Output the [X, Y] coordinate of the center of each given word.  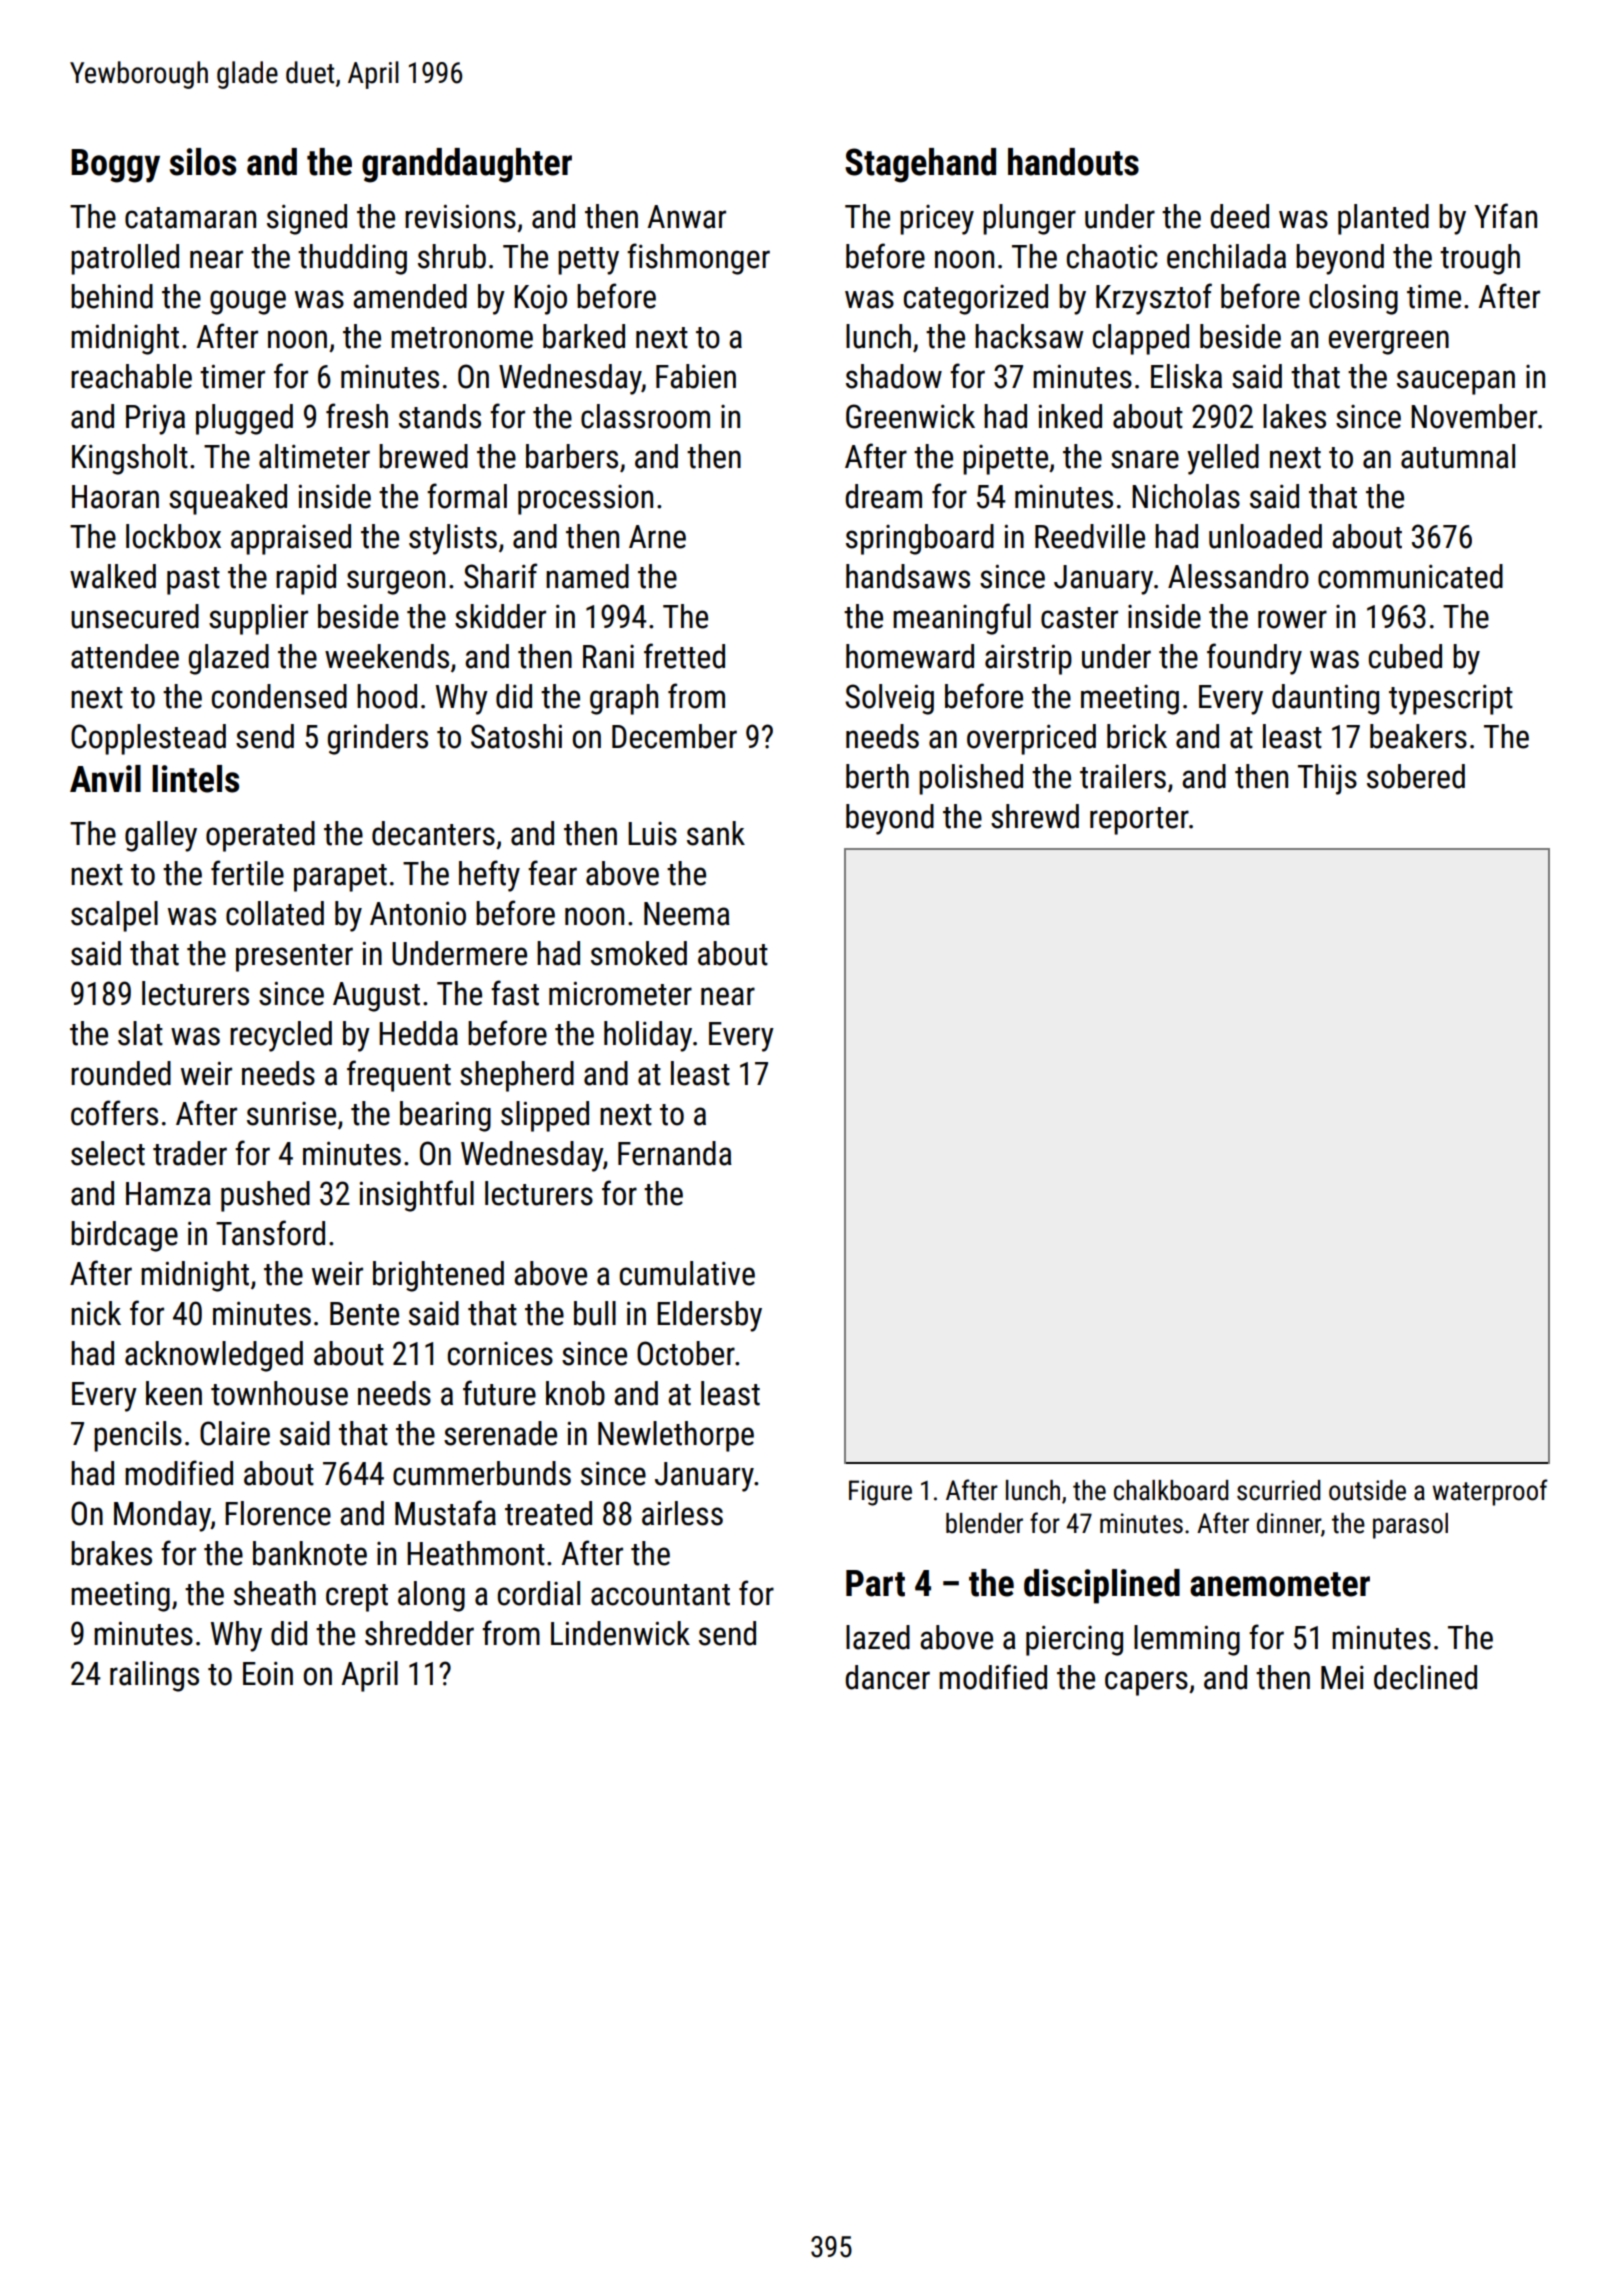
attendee [125, 656]
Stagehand [920, 165]
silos [202, 162]
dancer [887, 1677]
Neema [687, 914]
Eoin [268, 1674]
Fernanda [675, 1153]
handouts [1073, 162]
